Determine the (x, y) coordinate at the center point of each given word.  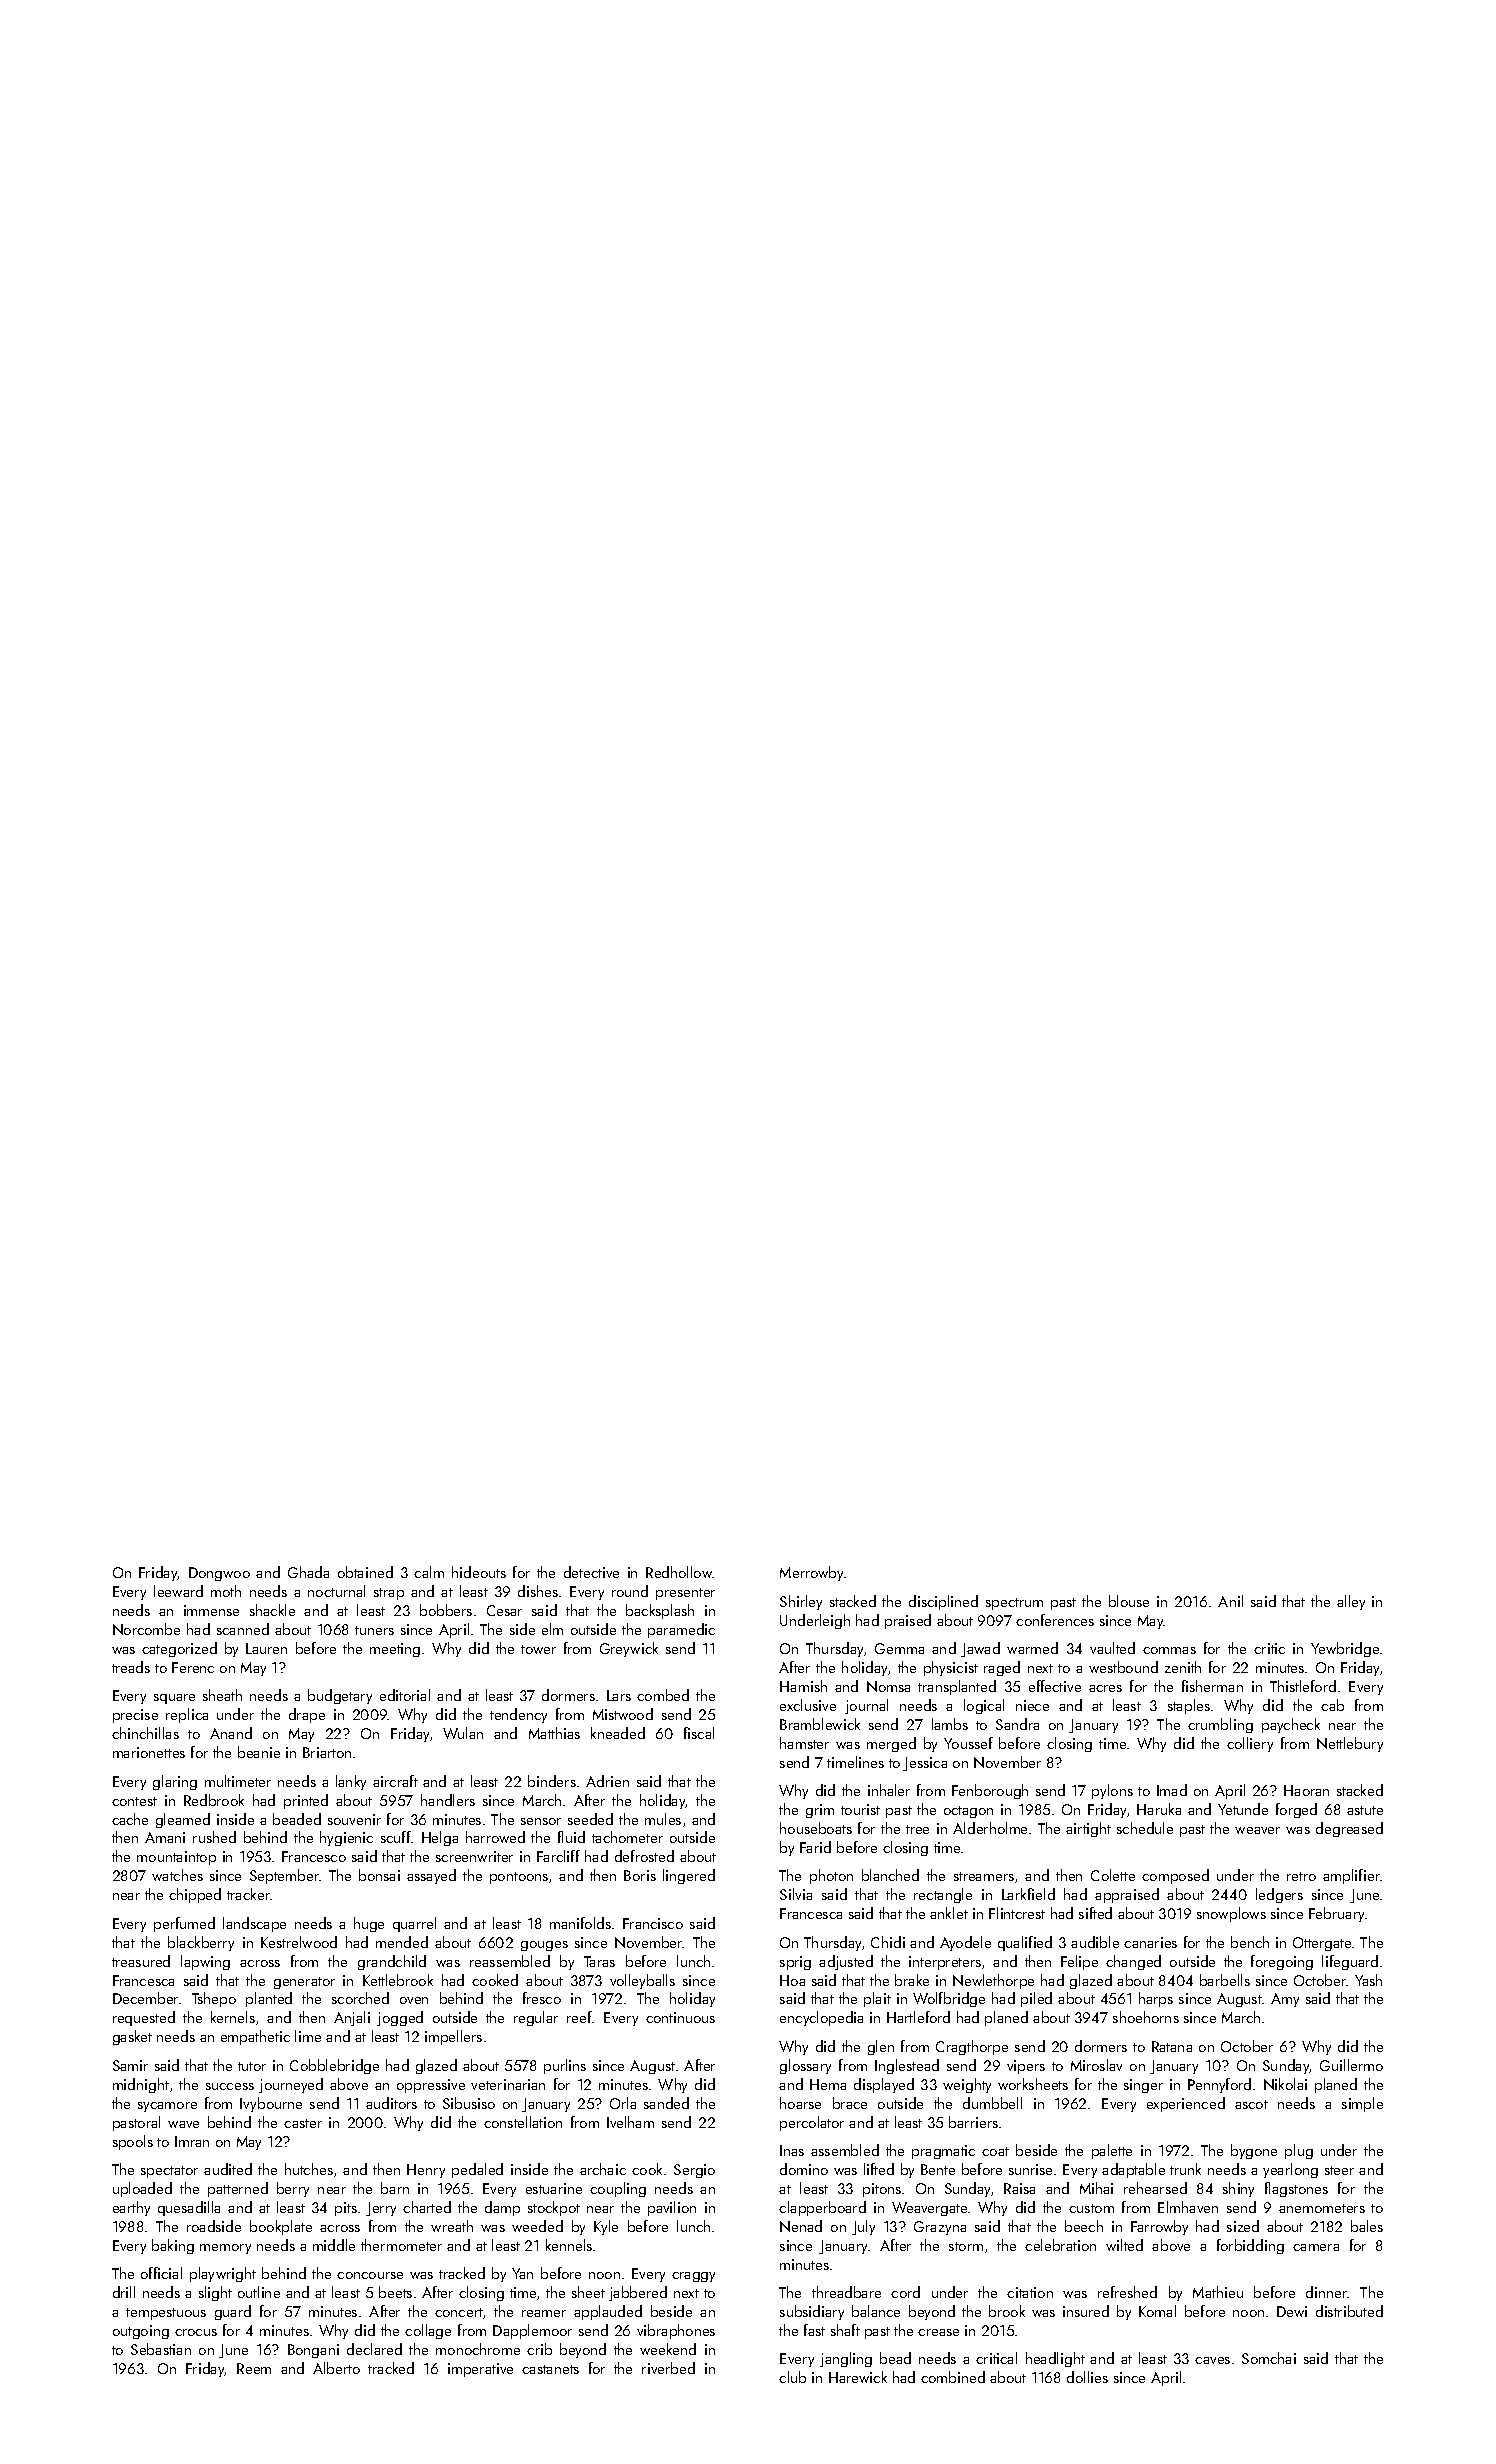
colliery (1250, 1744)
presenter (685, 1594)
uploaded (142, 2189)
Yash (1368, 1980)
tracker (248, 1894)
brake (912, 1980)
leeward (178, 1591)
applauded (608, 2312)
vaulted (1112, 1648)
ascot (1251, 2104)
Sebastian (161, 2349)
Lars (619, 1695)
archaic (603, 2169)
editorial (405, 1695)
